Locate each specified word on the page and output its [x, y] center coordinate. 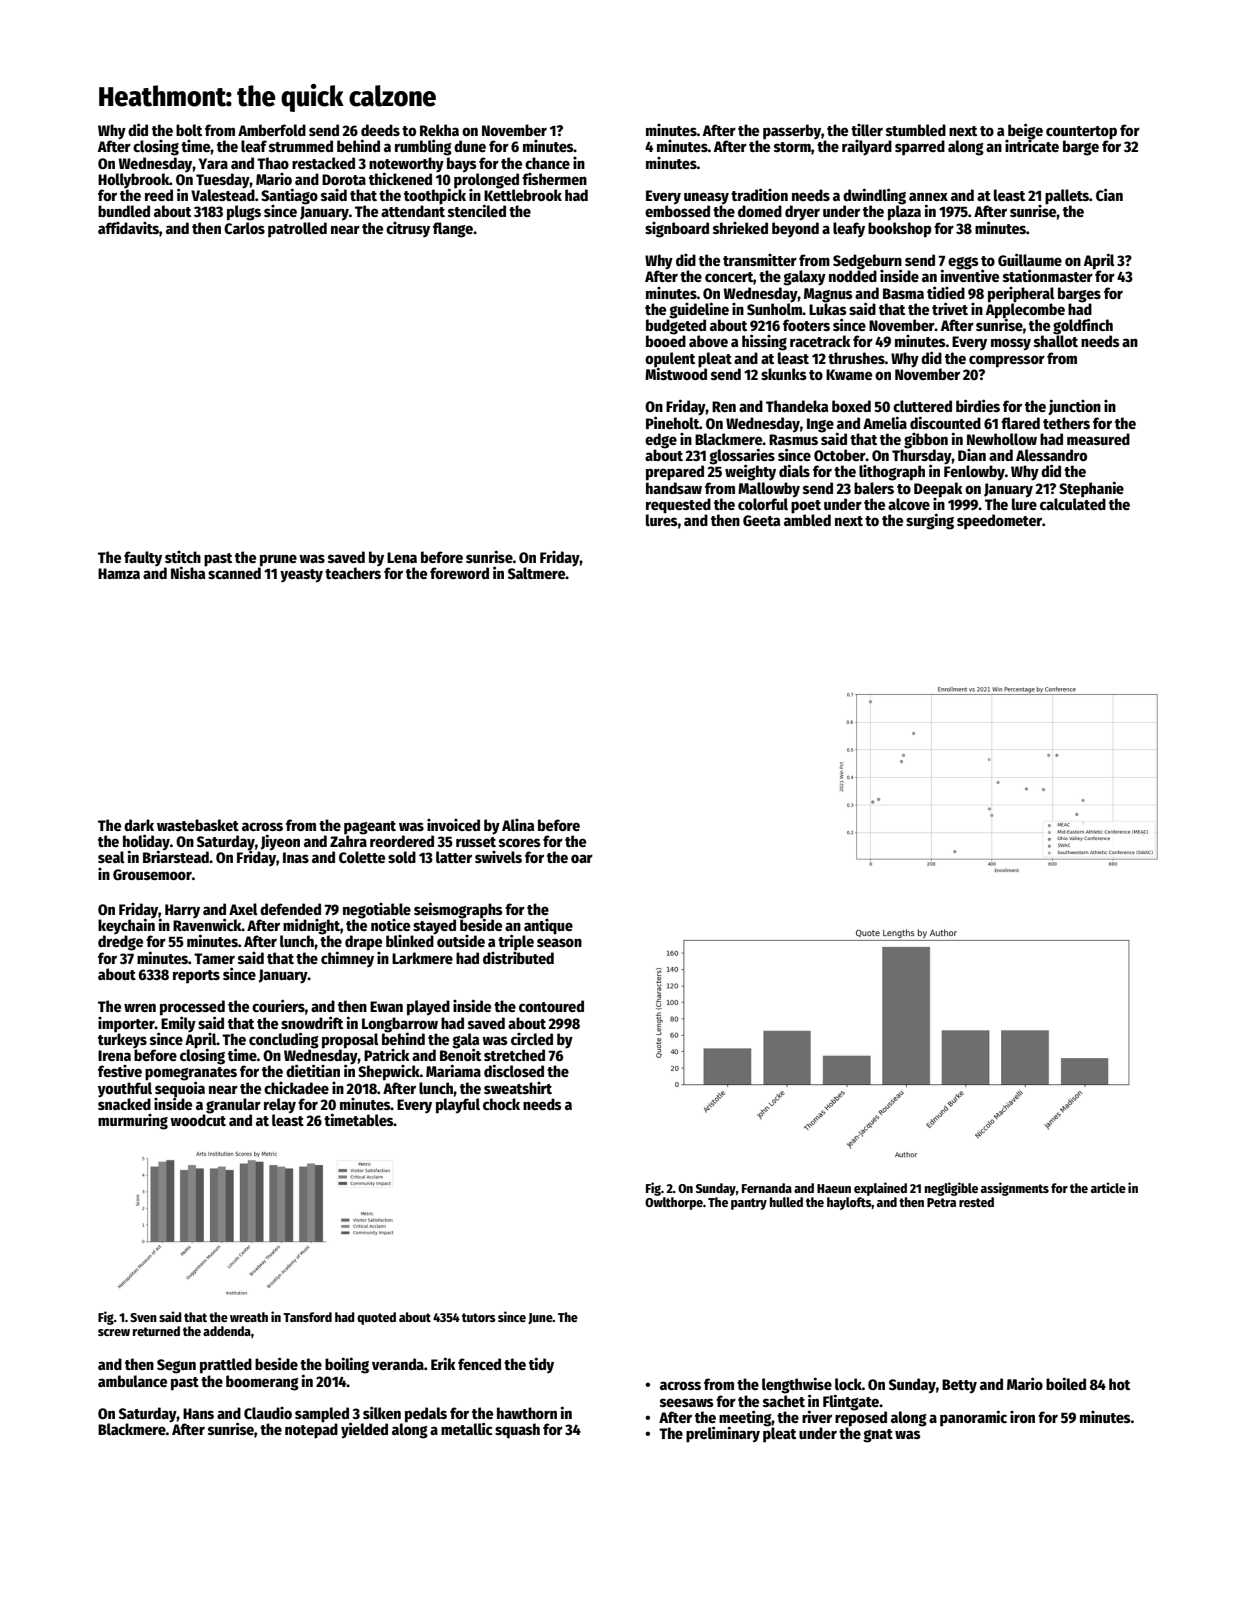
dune [470, 146]
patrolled [297, 230]
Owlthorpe [674, 1203]
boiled [1066, 1383]
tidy [541, 1365]
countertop [1081, 133]
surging [930, 521]
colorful [763, 504]
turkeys [122, 1041]
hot [1119, 1384]
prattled [226, 1366]
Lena [402, 557]
